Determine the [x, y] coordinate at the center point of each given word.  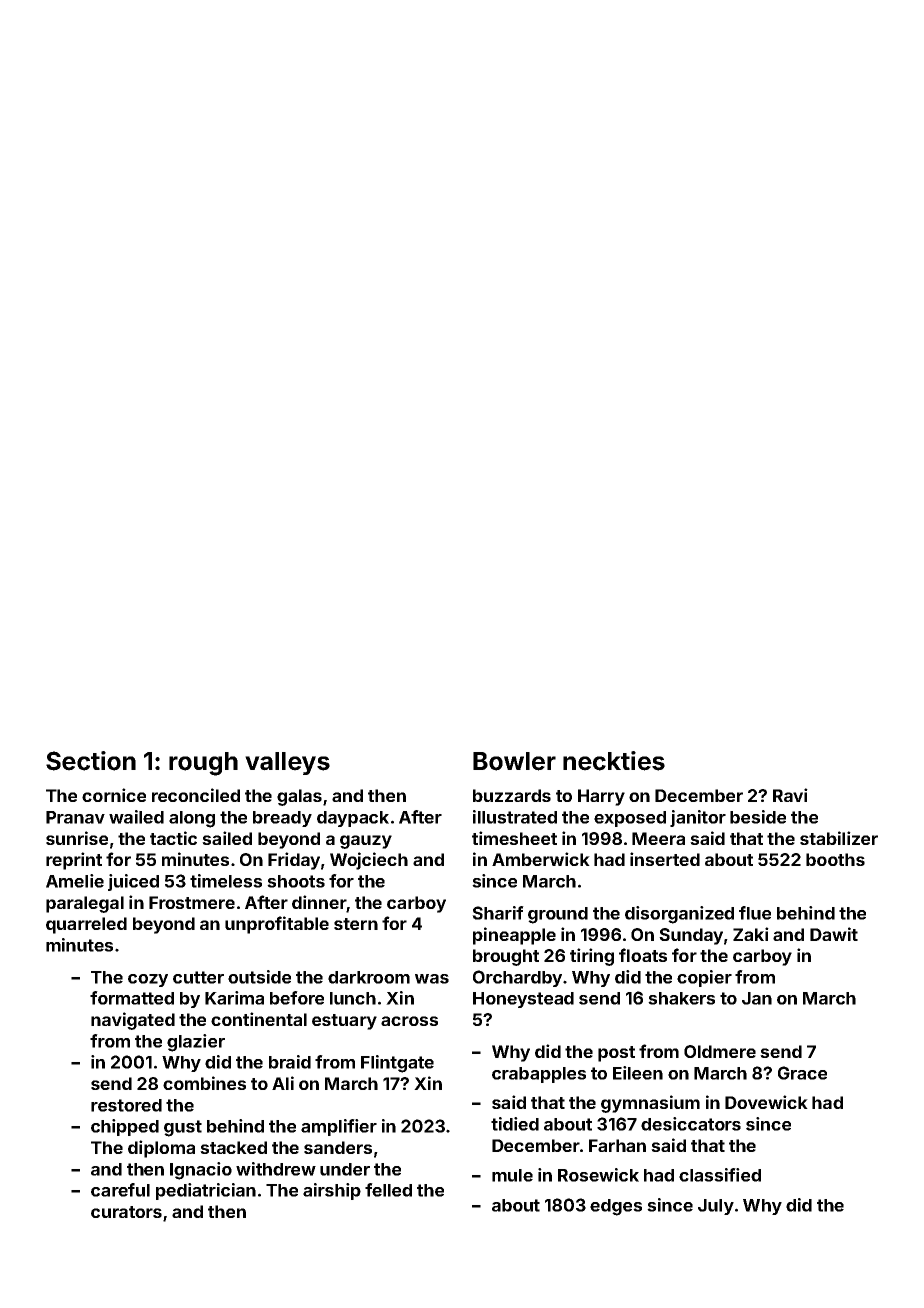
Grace [802, 1073]
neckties [614, 761]
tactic [173, 838]
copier [704, 978]
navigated [133, 1021]
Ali [283, 1083]
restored [126, 1105]
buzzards [512, 795]
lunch [353, 998]
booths [835, 859]
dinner [319, 902]
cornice [114, 795]
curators [126, 1212]
